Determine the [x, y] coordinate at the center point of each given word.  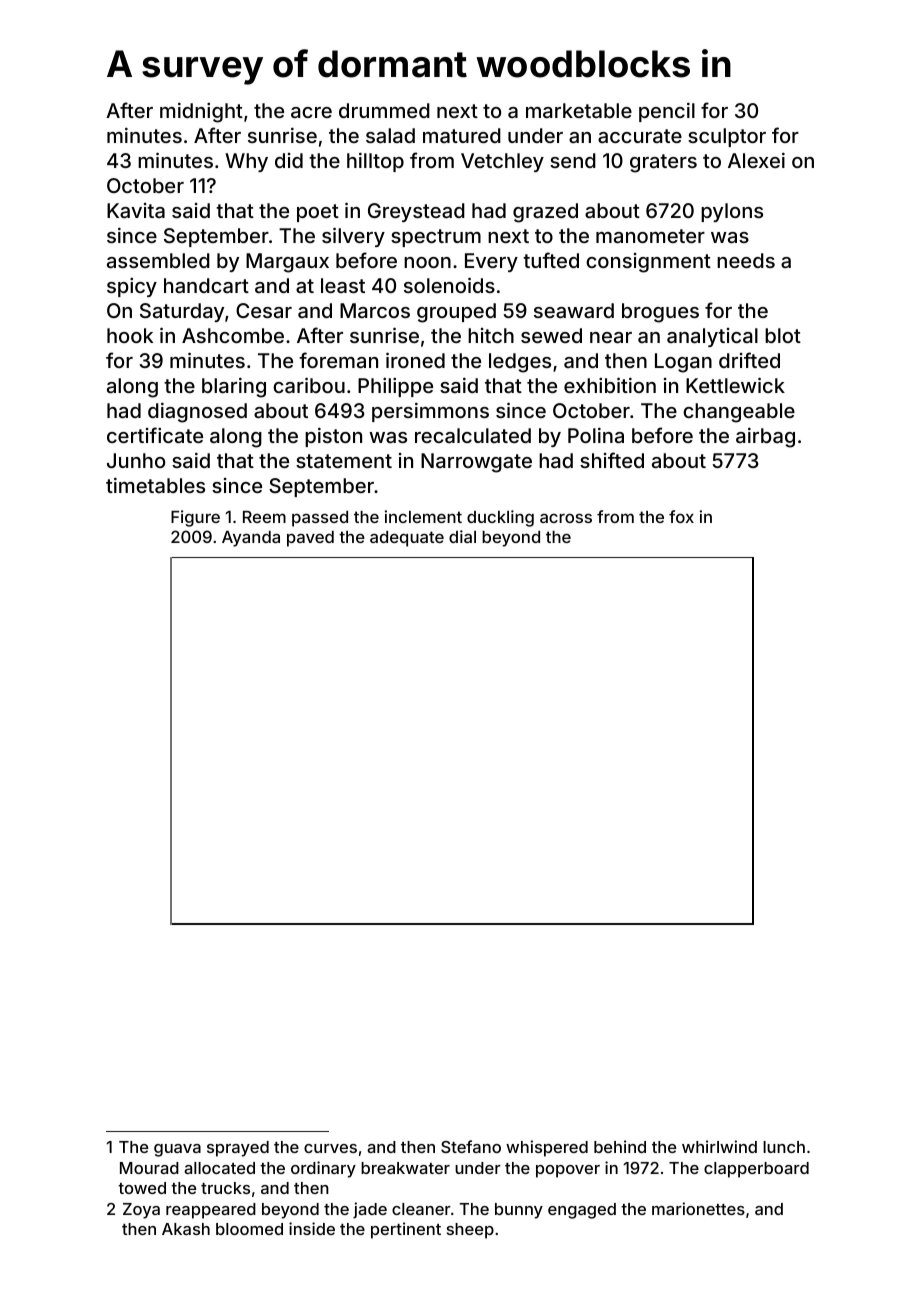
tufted [551, 260]
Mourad [149, 1168]
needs [746, 260]
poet [318, 213]
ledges [520, 363]
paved [310, 539]
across [566, 518]
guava [177, 1150]
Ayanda [251, 539]
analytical [712, 337]
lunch [784, 1147]
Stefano [471, 1146]
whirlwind [719, 1146]
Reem [264, 517]
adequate [407, 539]
